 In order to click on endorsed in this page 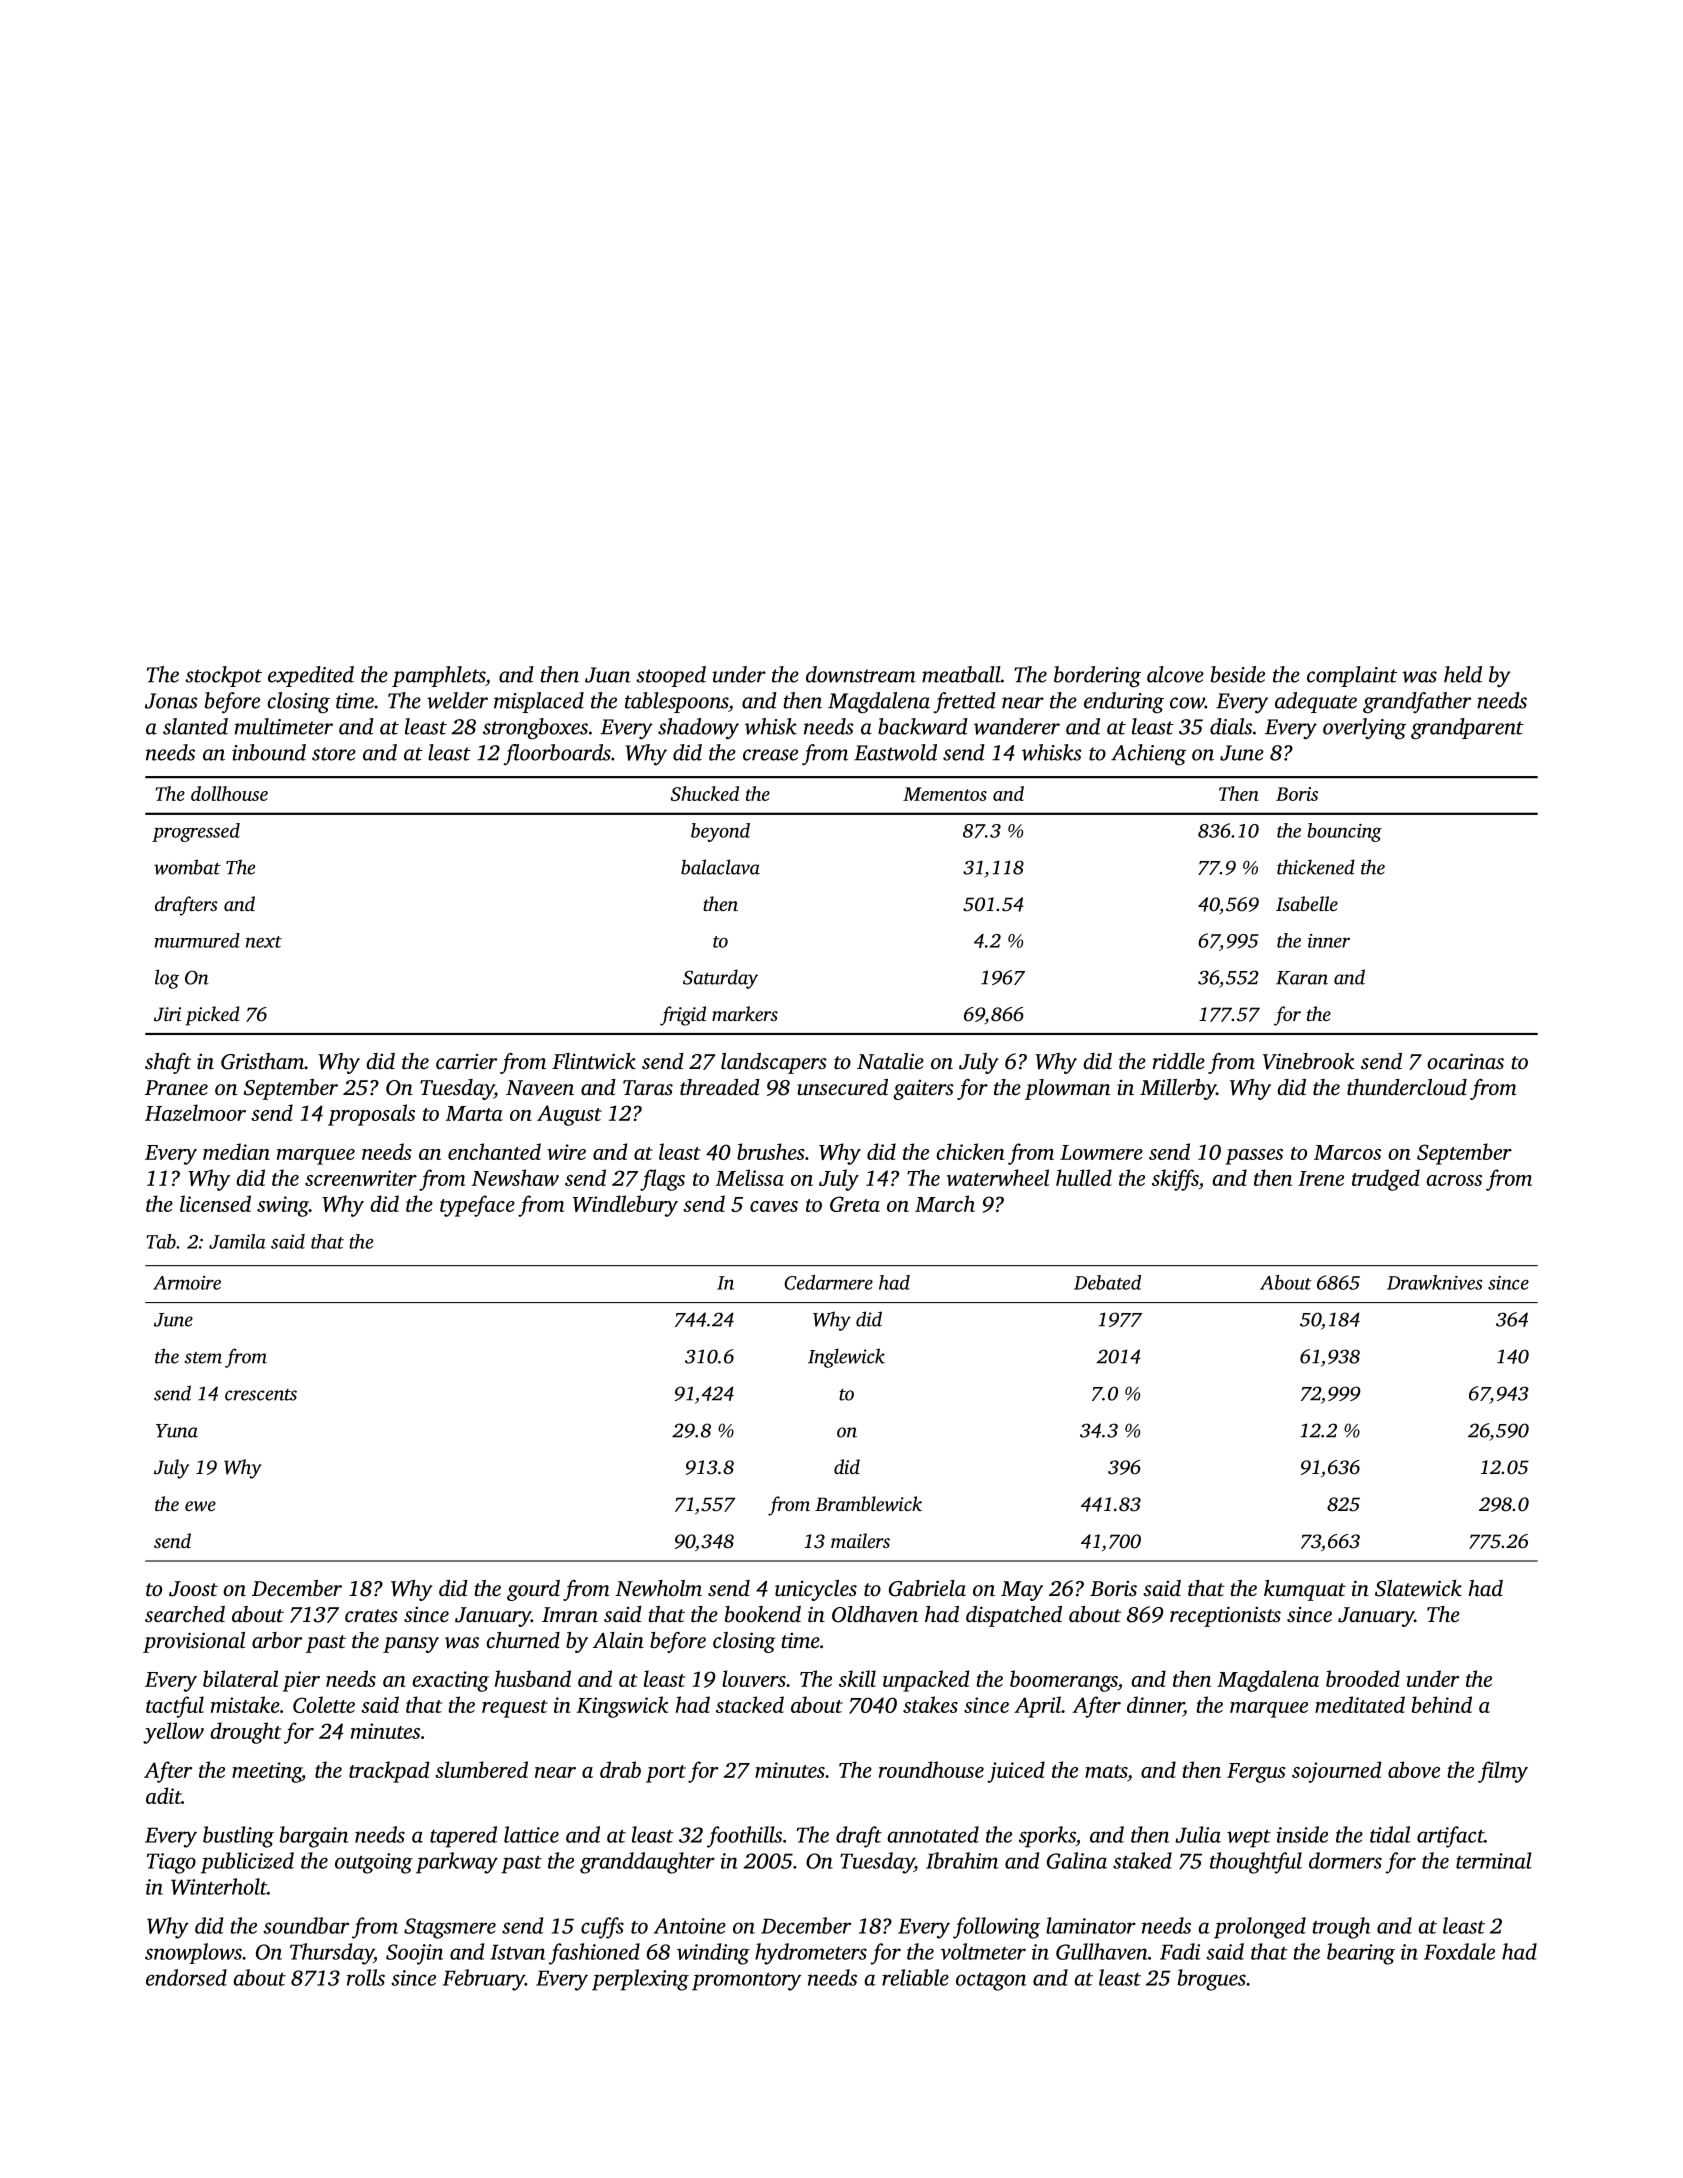, I will do `click(186, 1977)`.
